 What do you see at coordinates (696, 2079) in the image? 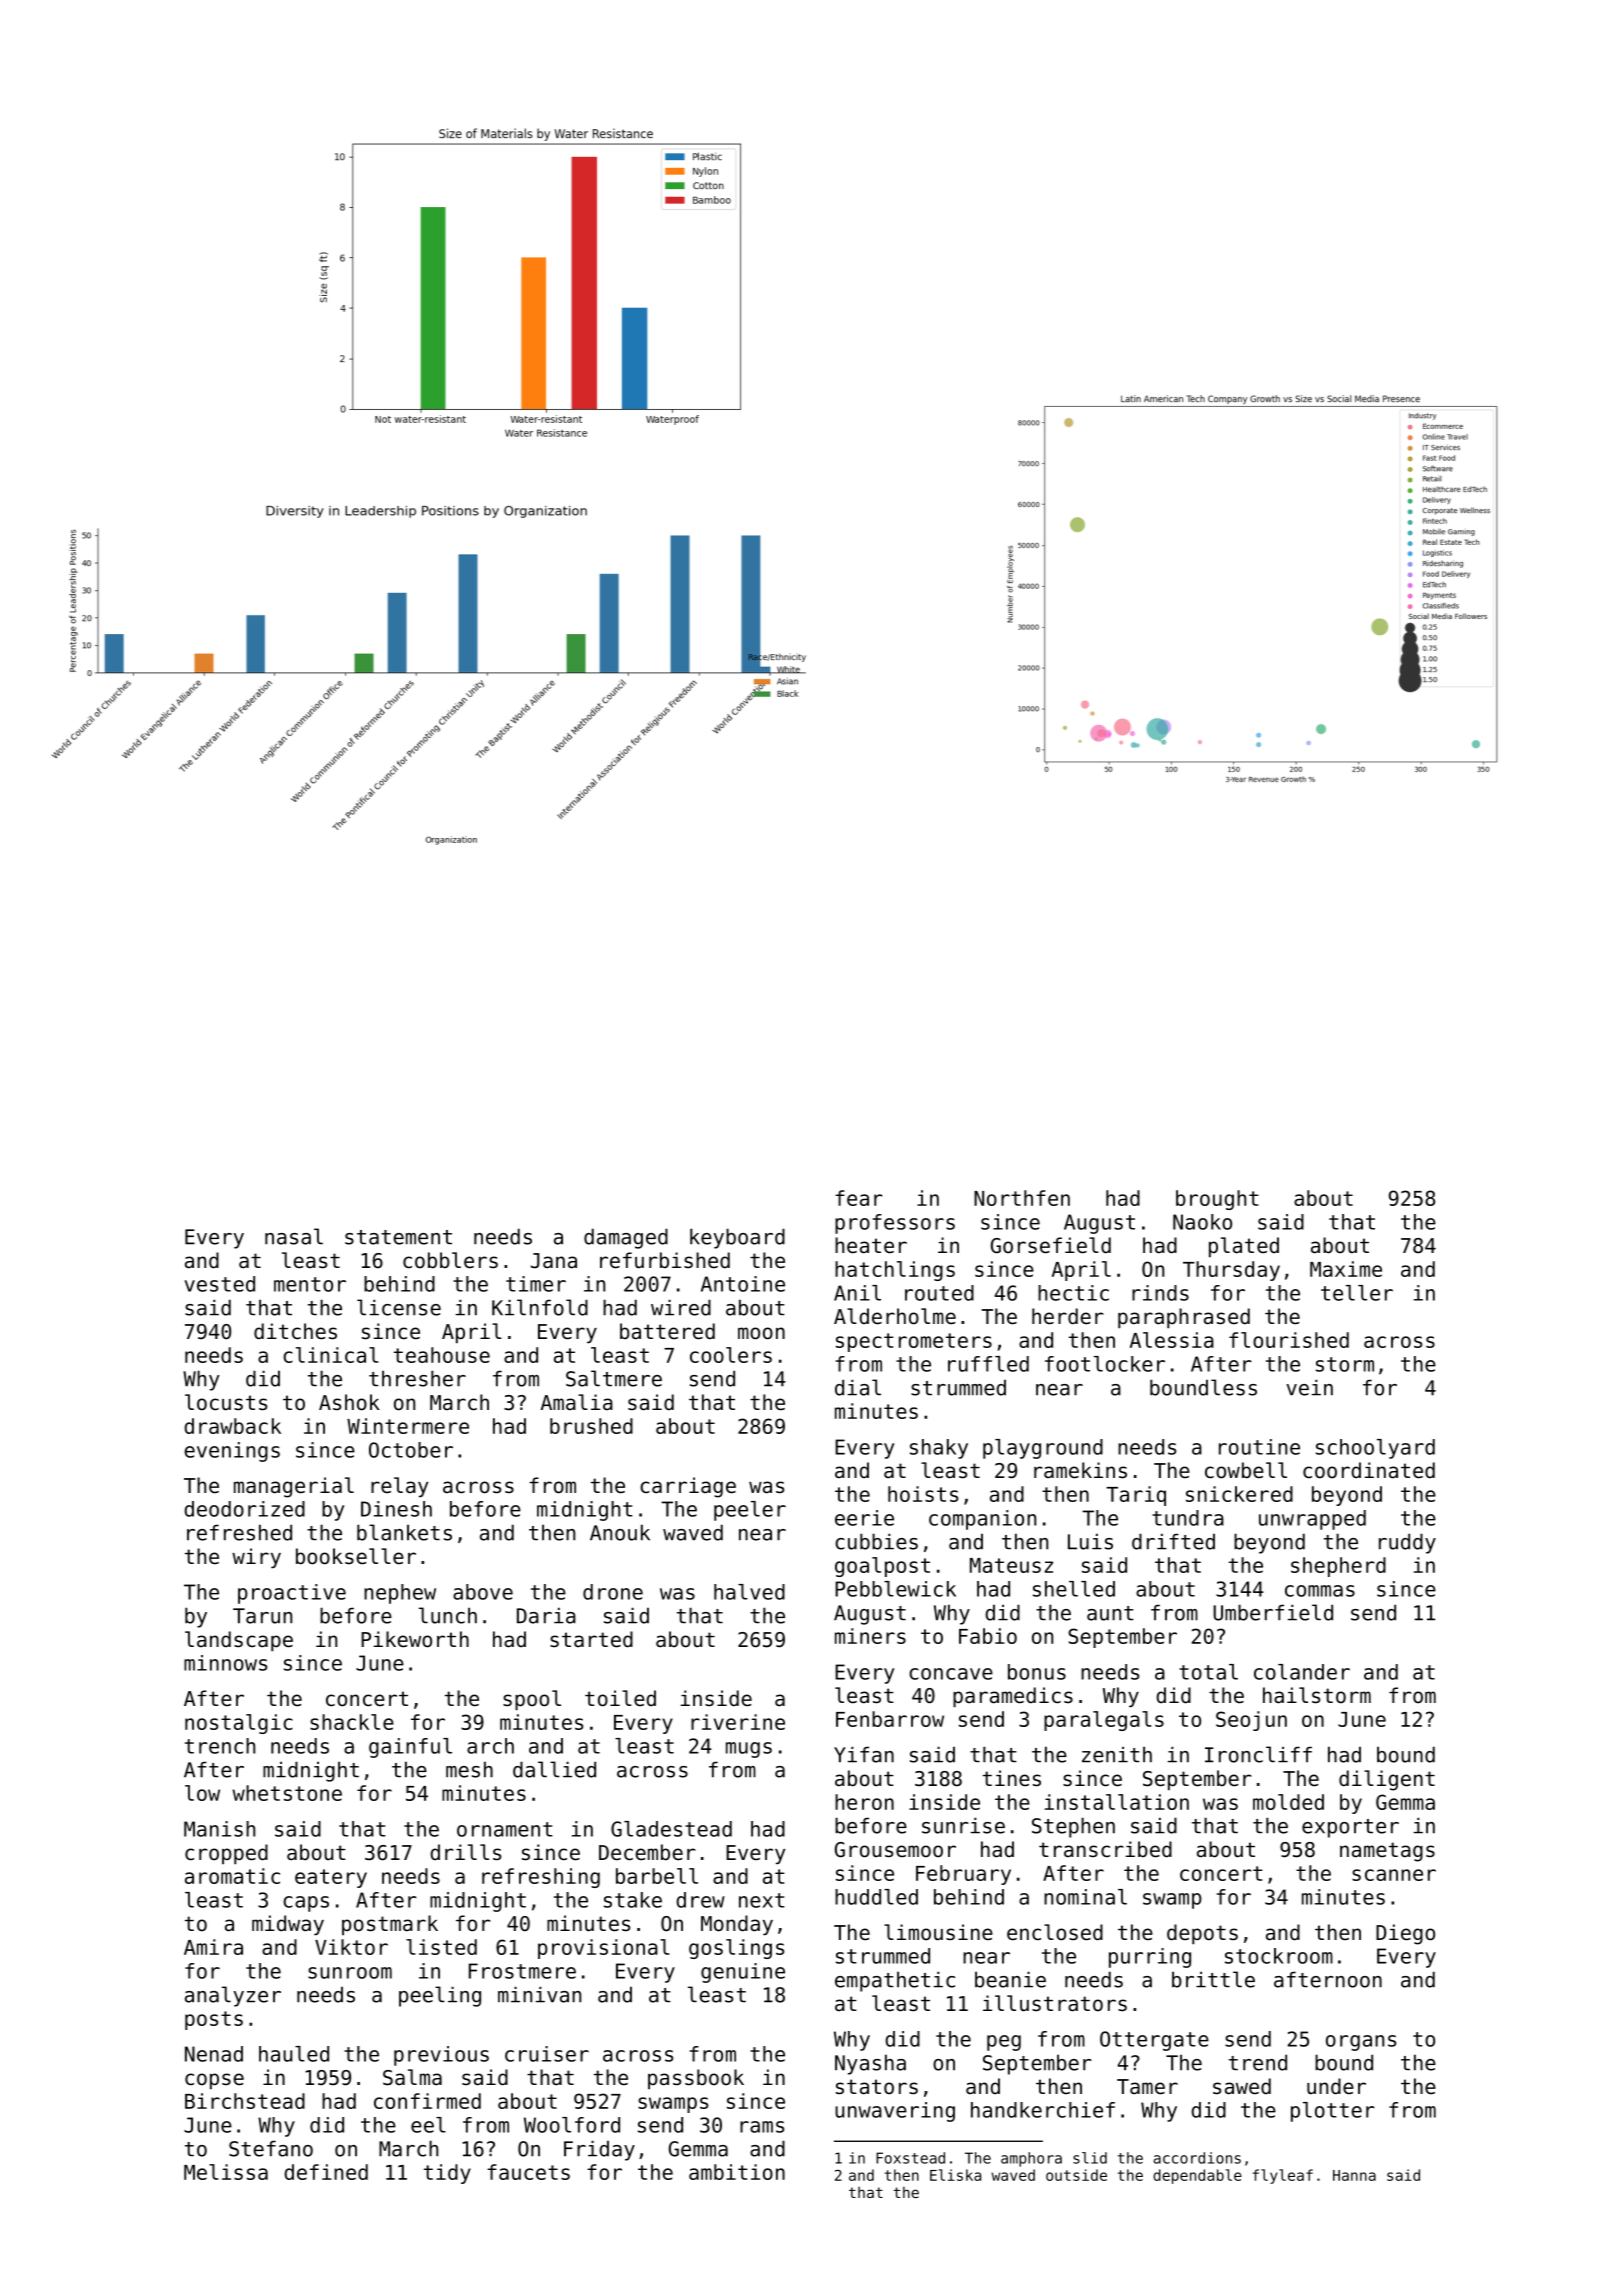
I see `passbook` at bounding box center [696, 2079].
